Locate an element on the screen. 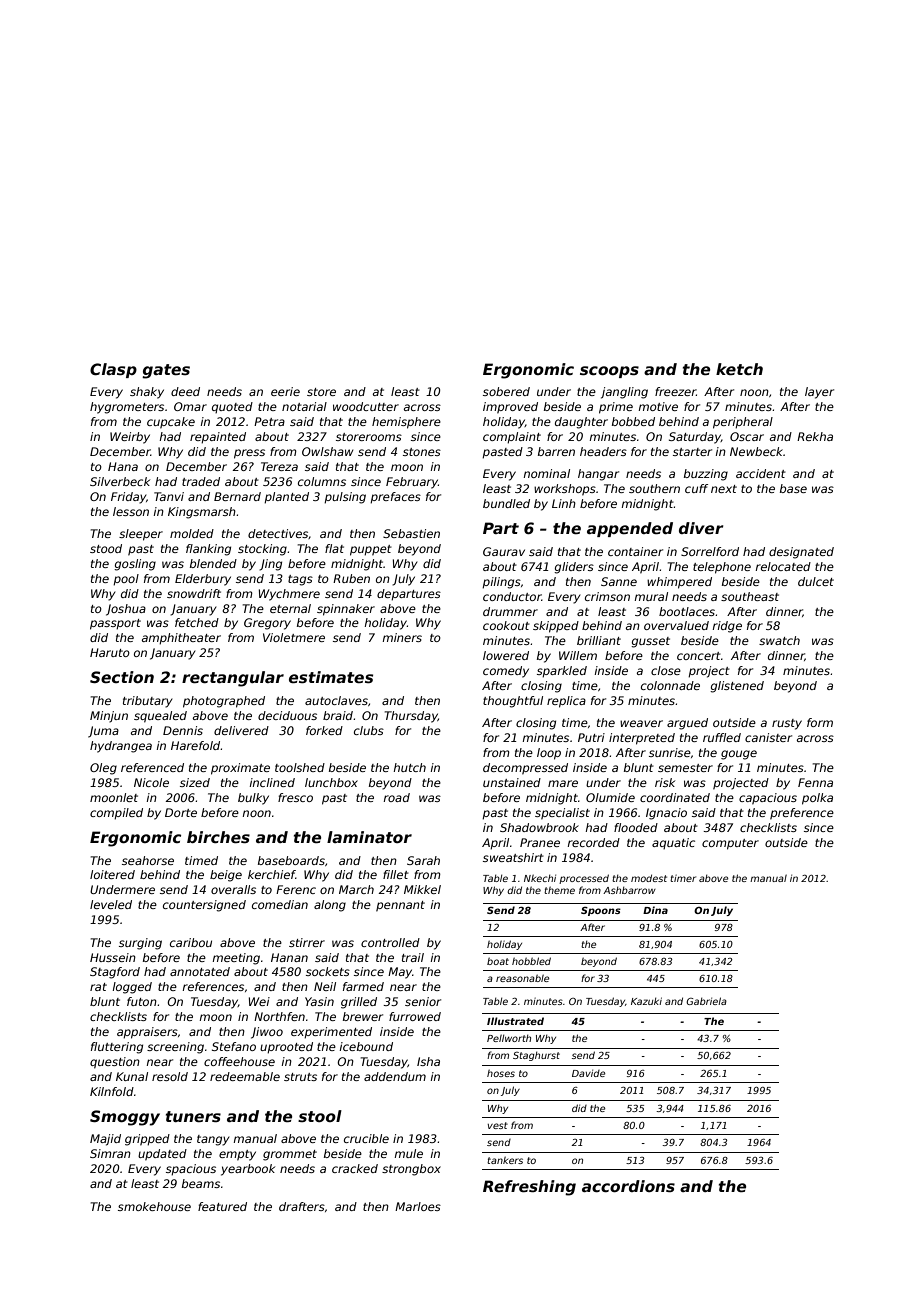 This screenshot has width=924, height=1308. featured is located at coordinates (222, 1206).
